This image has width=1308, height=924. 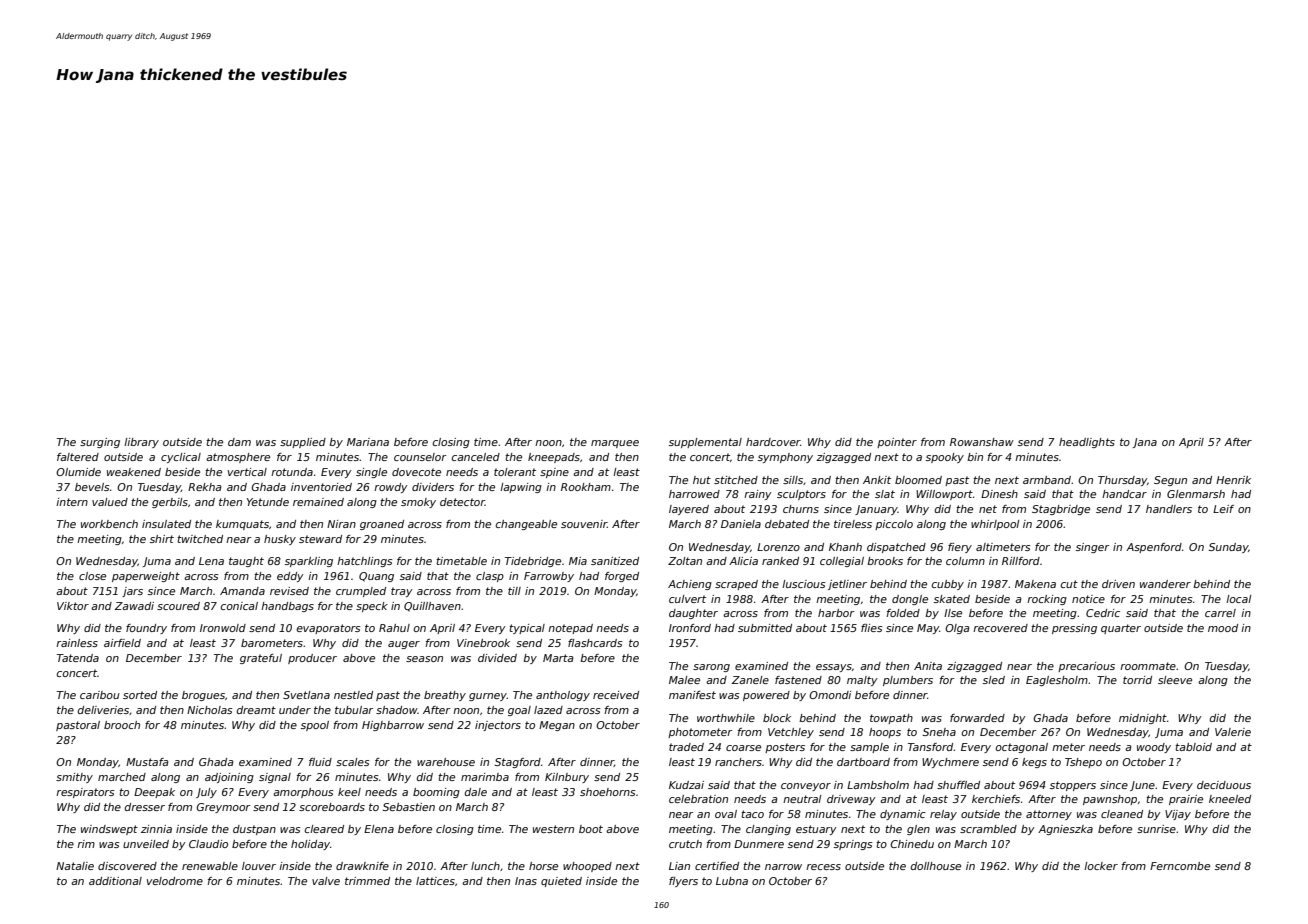 I want to click on worthwhile, so click(x=726, y=718).
